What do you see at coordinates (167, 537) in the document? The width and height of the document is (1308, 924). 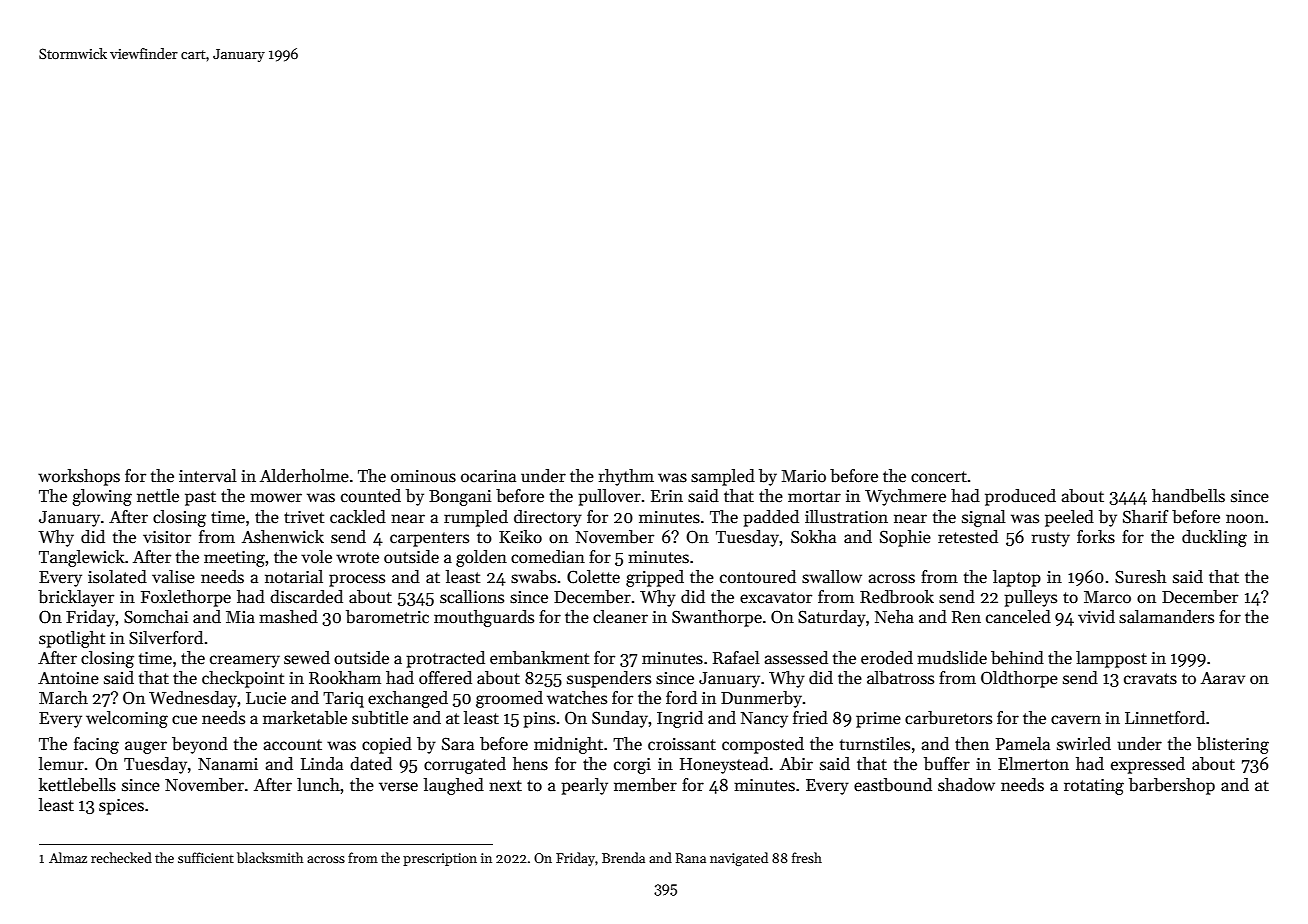 I see `visitor` at bounding box center [167, 537].
